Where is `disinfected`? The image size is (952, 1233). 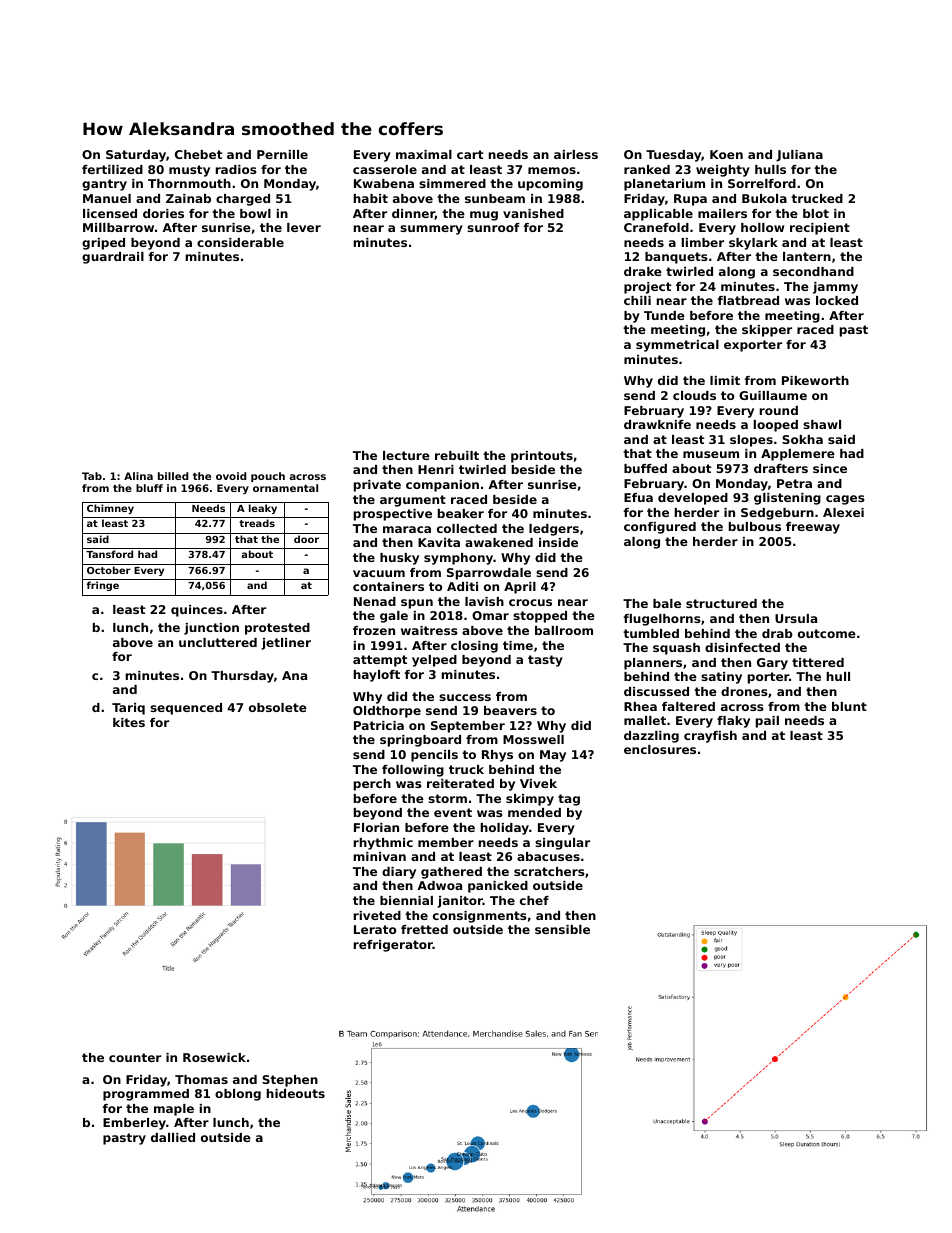 disinfected is located at coordinates (742, 647).
